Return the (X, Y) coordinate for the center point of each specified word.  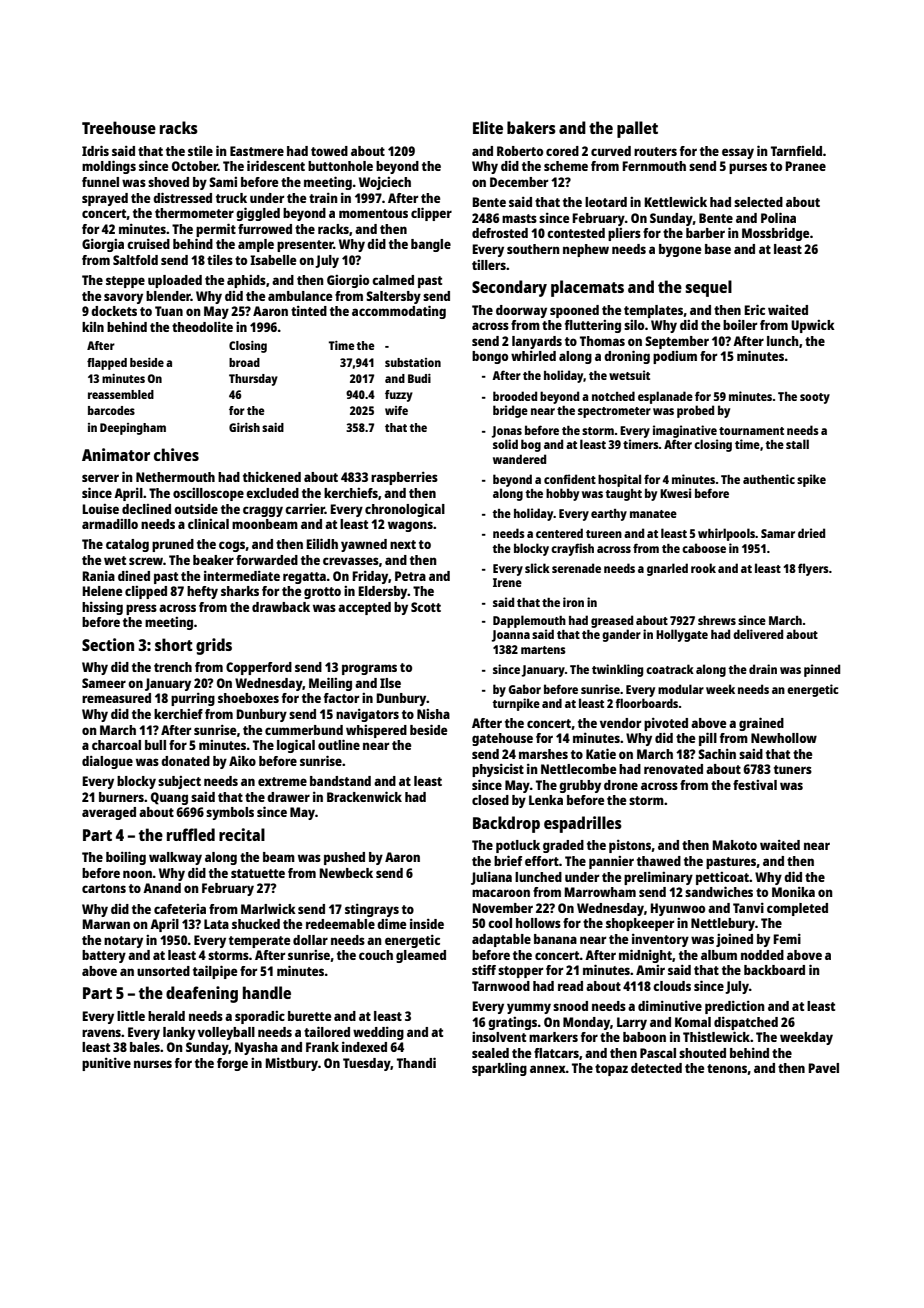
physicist (498, 770)
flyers (813, 569)
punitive (106, 1064)
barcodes (111, 410)
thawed (659, 861)
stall (797, 444)
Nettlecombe (578, 769)
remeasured (116, 698)
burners (121, 797)
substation (413, 362)
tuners (793, 769)
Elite (488, 127)
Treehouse (119, 127)
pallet (637, 129)
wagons (410, 526)
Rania (98, 575)
